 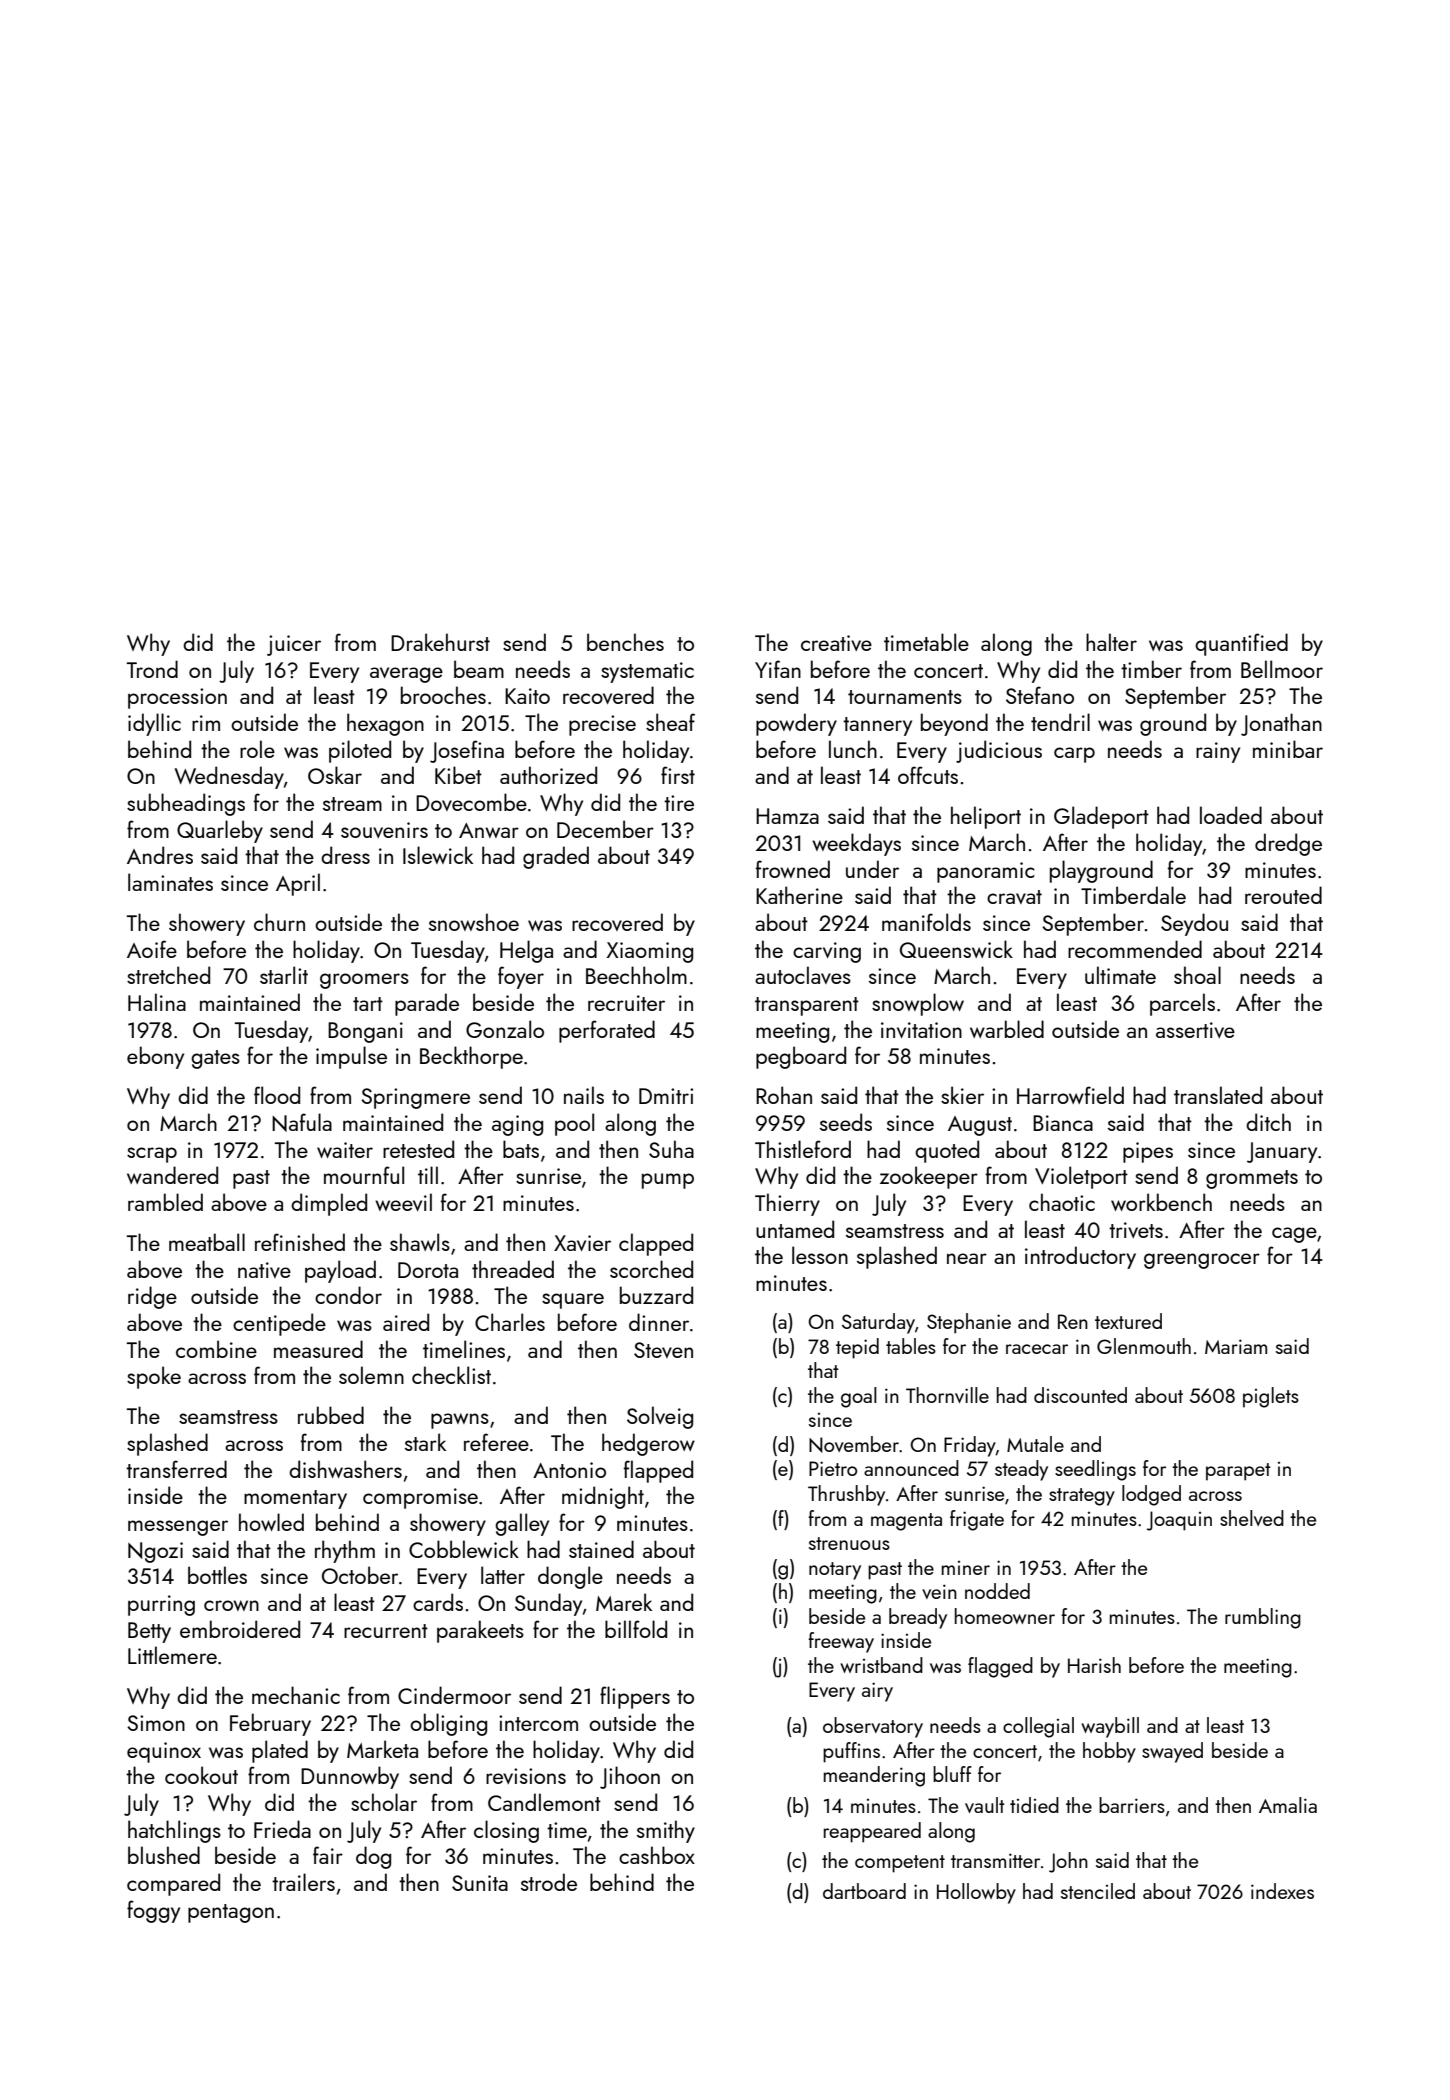 What do you see at coordinates (1101, 817) in the image?
I see `Gladeport` at bounding box center [1101, 817].
